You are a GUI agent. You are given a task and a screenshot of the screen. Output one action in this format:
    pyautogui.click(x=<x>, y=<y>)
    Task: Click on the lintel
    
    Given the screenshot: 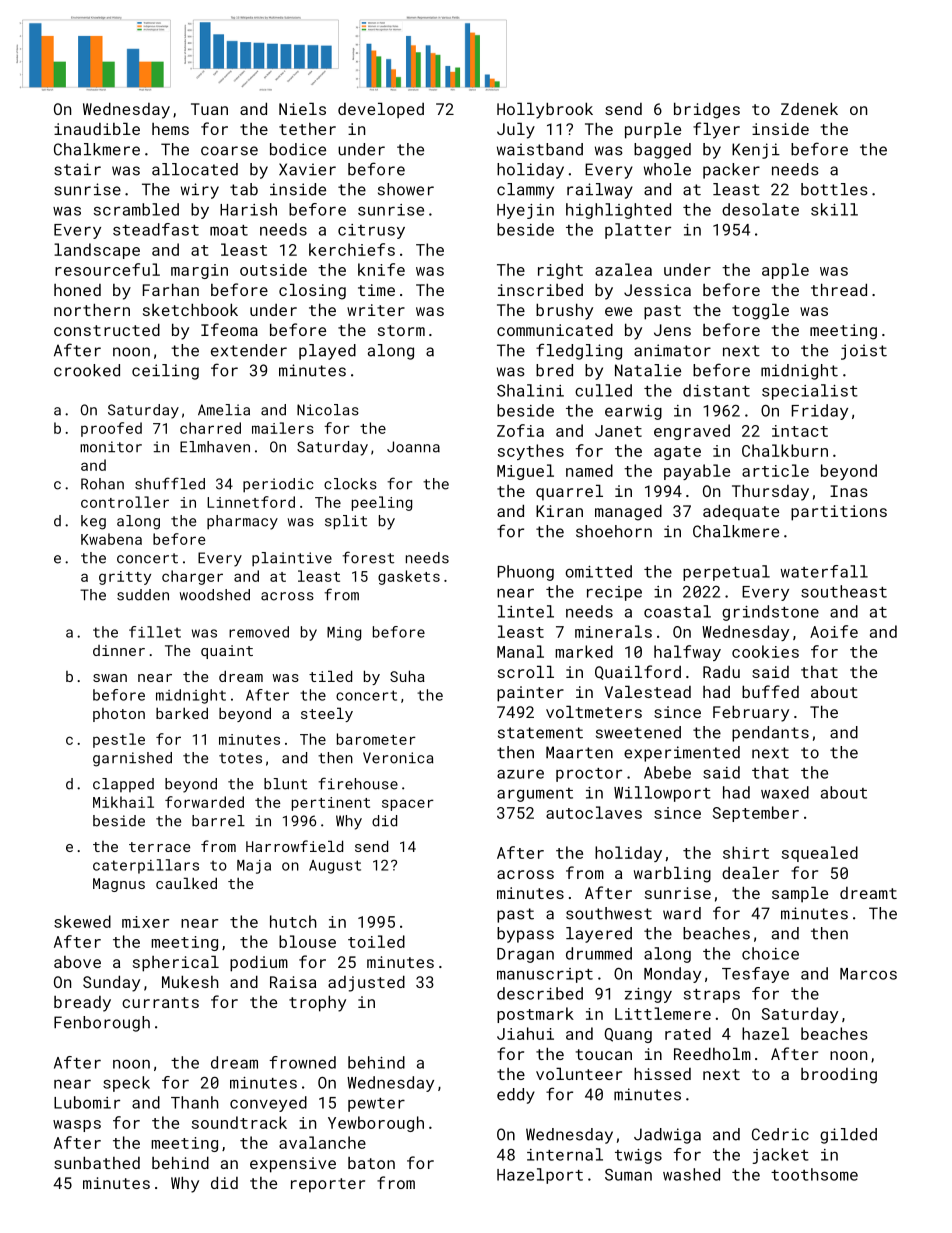 What is the action you would take?
    pyautogui.click(x=526, y=611)
